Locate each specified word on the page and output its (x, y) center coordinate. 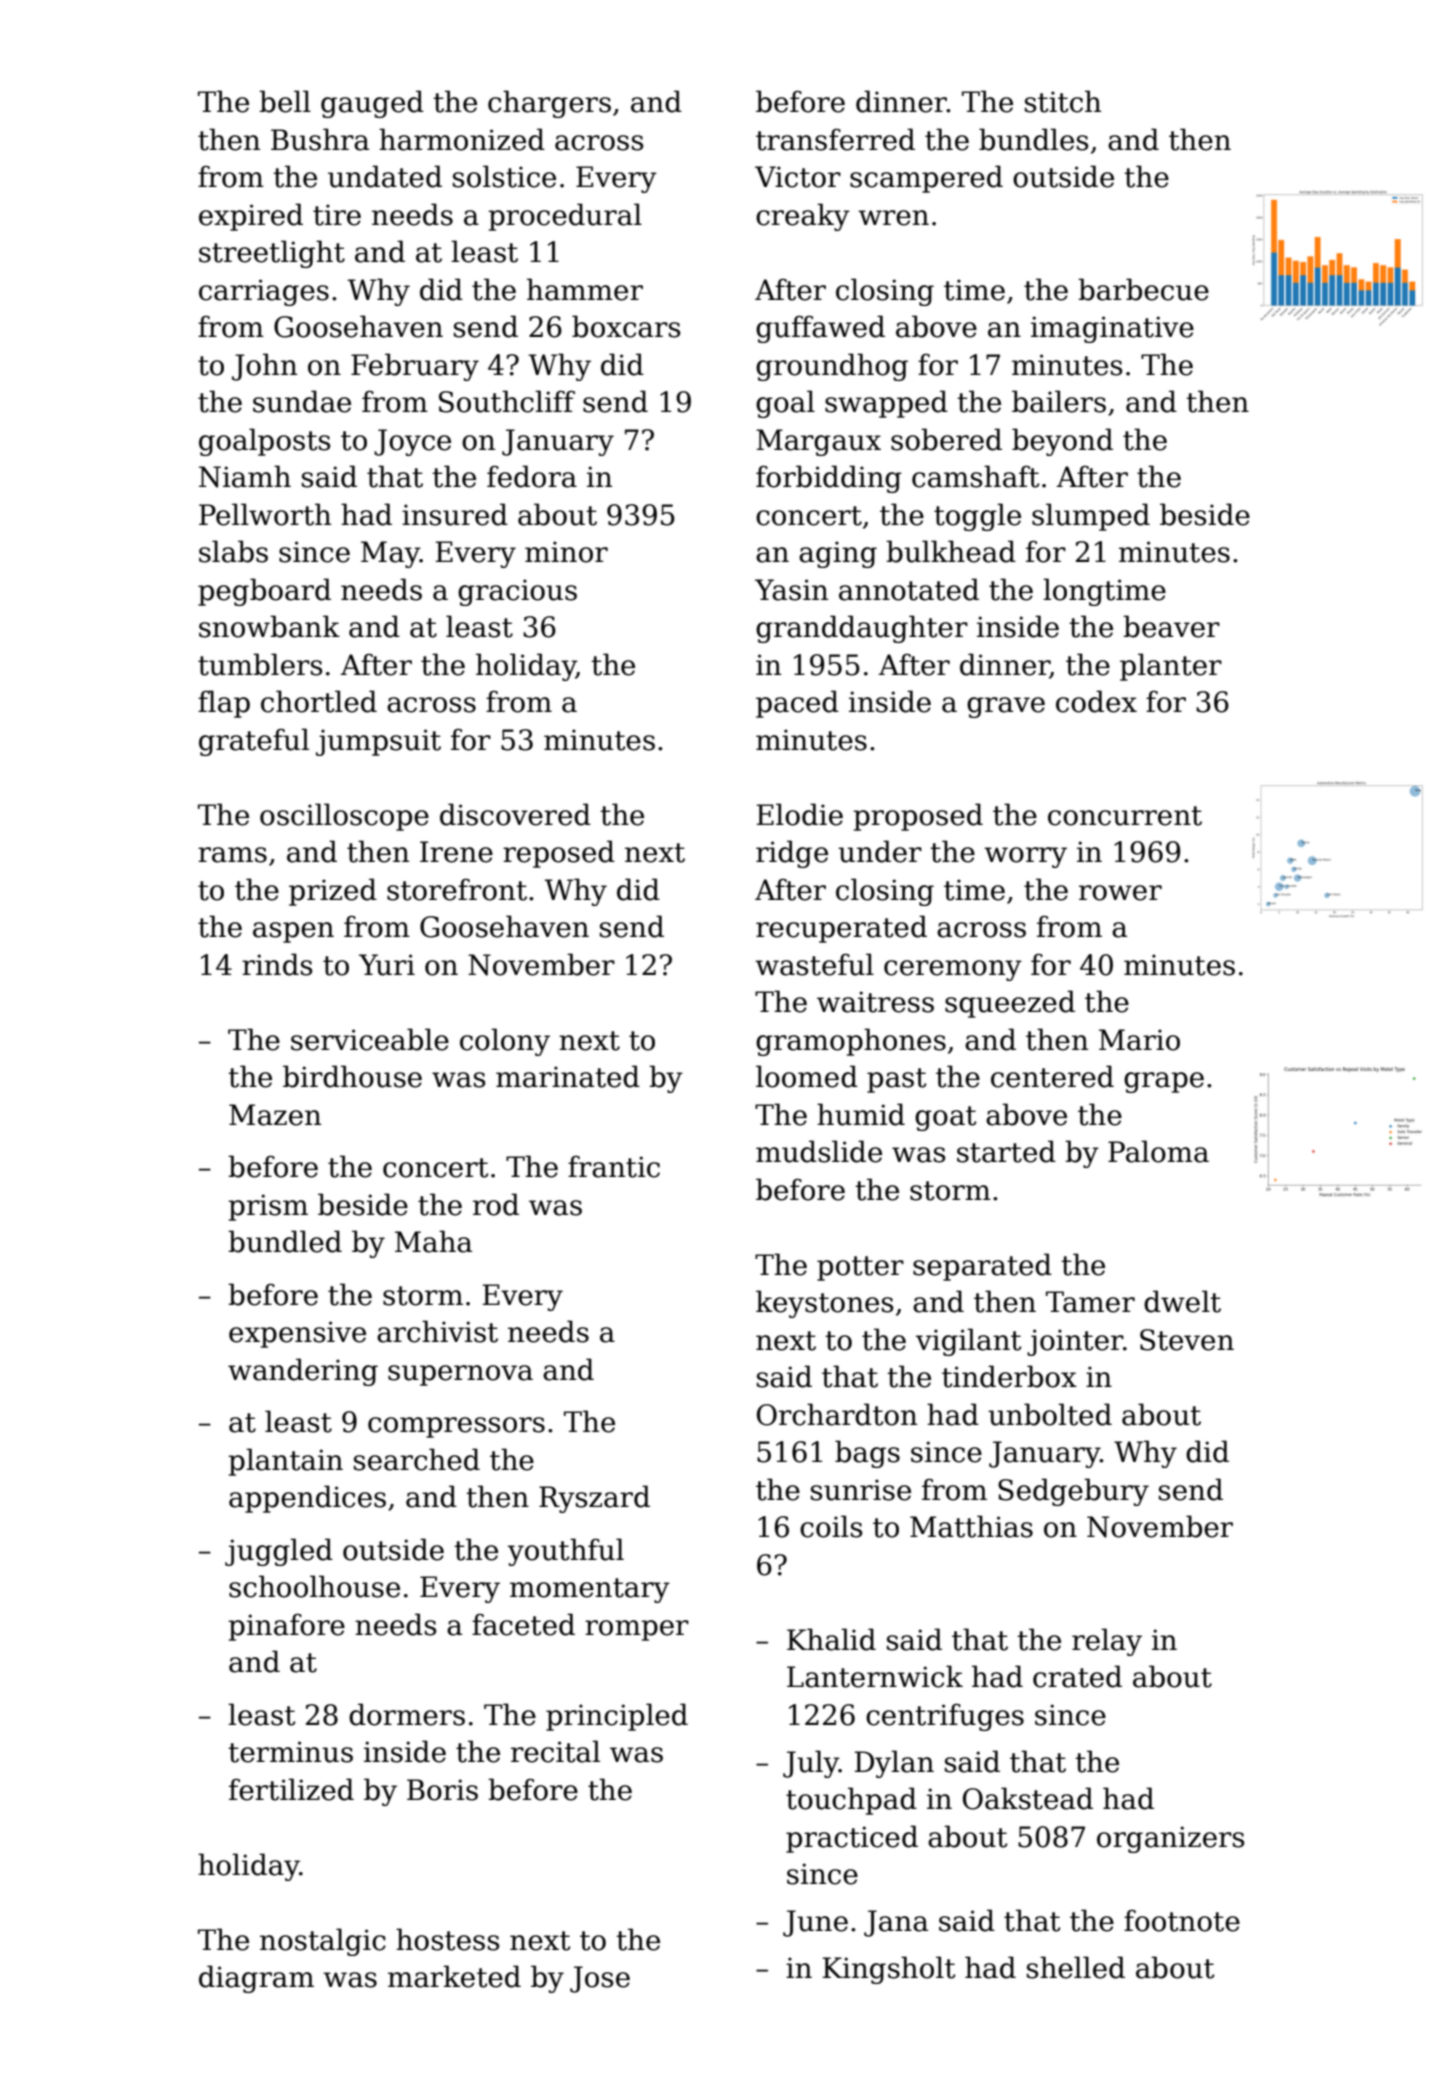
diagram (256, 1979)
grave (1006, 707)
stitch (1063, 101)
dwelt (1182, 1301)
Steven (1187, 1340)
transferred (835, 139)
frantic (614, 1167)
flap (224, 704)
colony (505, 1042)
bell (285, 101)
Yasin (791, 590)
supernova (460, 1375)
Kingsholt (889, 1970)
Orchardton (837, 1414)
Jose (600, 1979)
